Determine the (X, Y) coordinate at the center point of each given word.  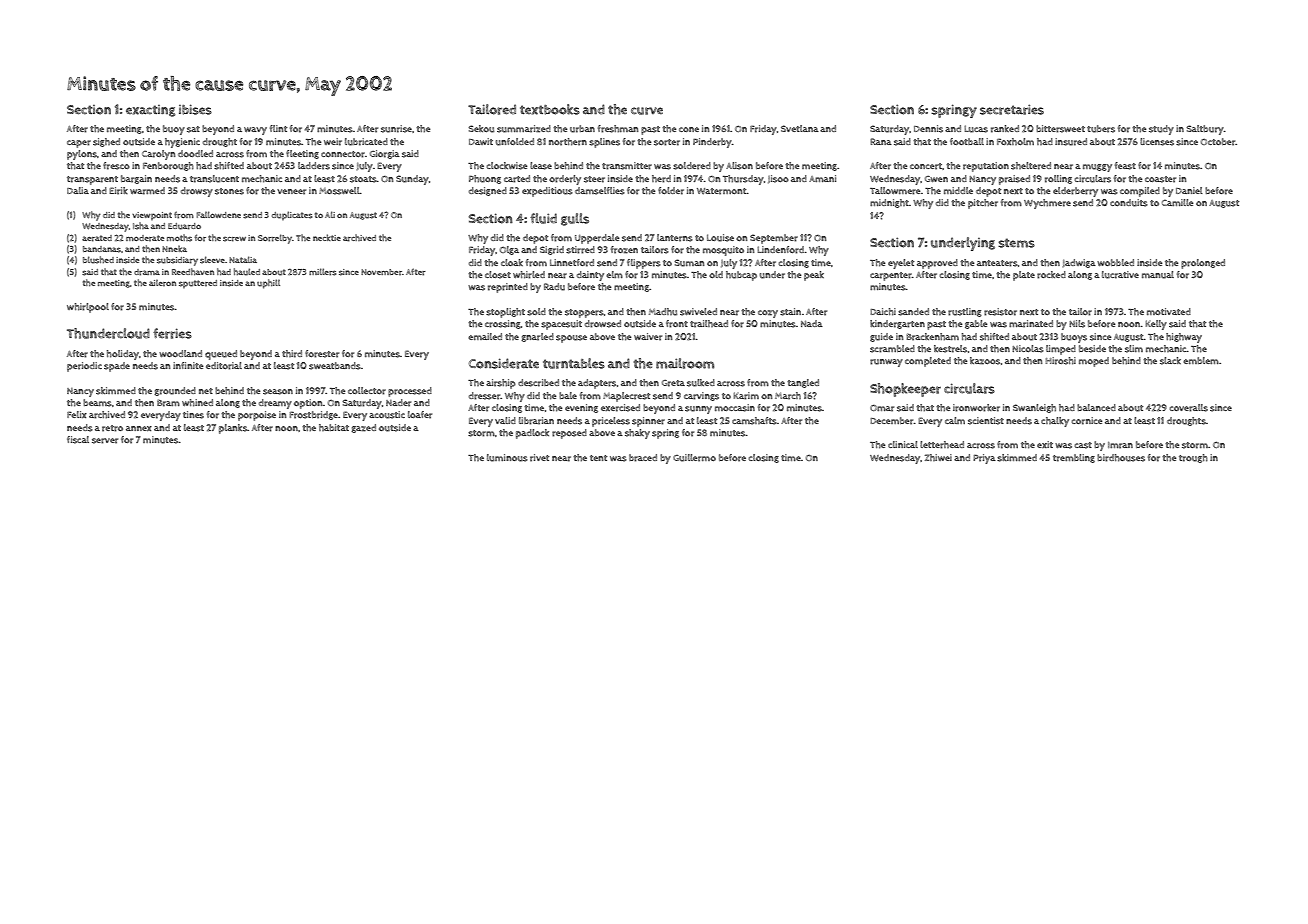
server (105, 441)
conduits (1129, 203)
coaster (1160, 179)
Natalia (243, 259)
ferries (172, 333)
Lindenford (780, 250)
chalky (1055, 422)
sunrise (396, 129)
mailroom (685, 363)
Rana (881, 141)
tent (598, 458)
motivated (1169, 311)
